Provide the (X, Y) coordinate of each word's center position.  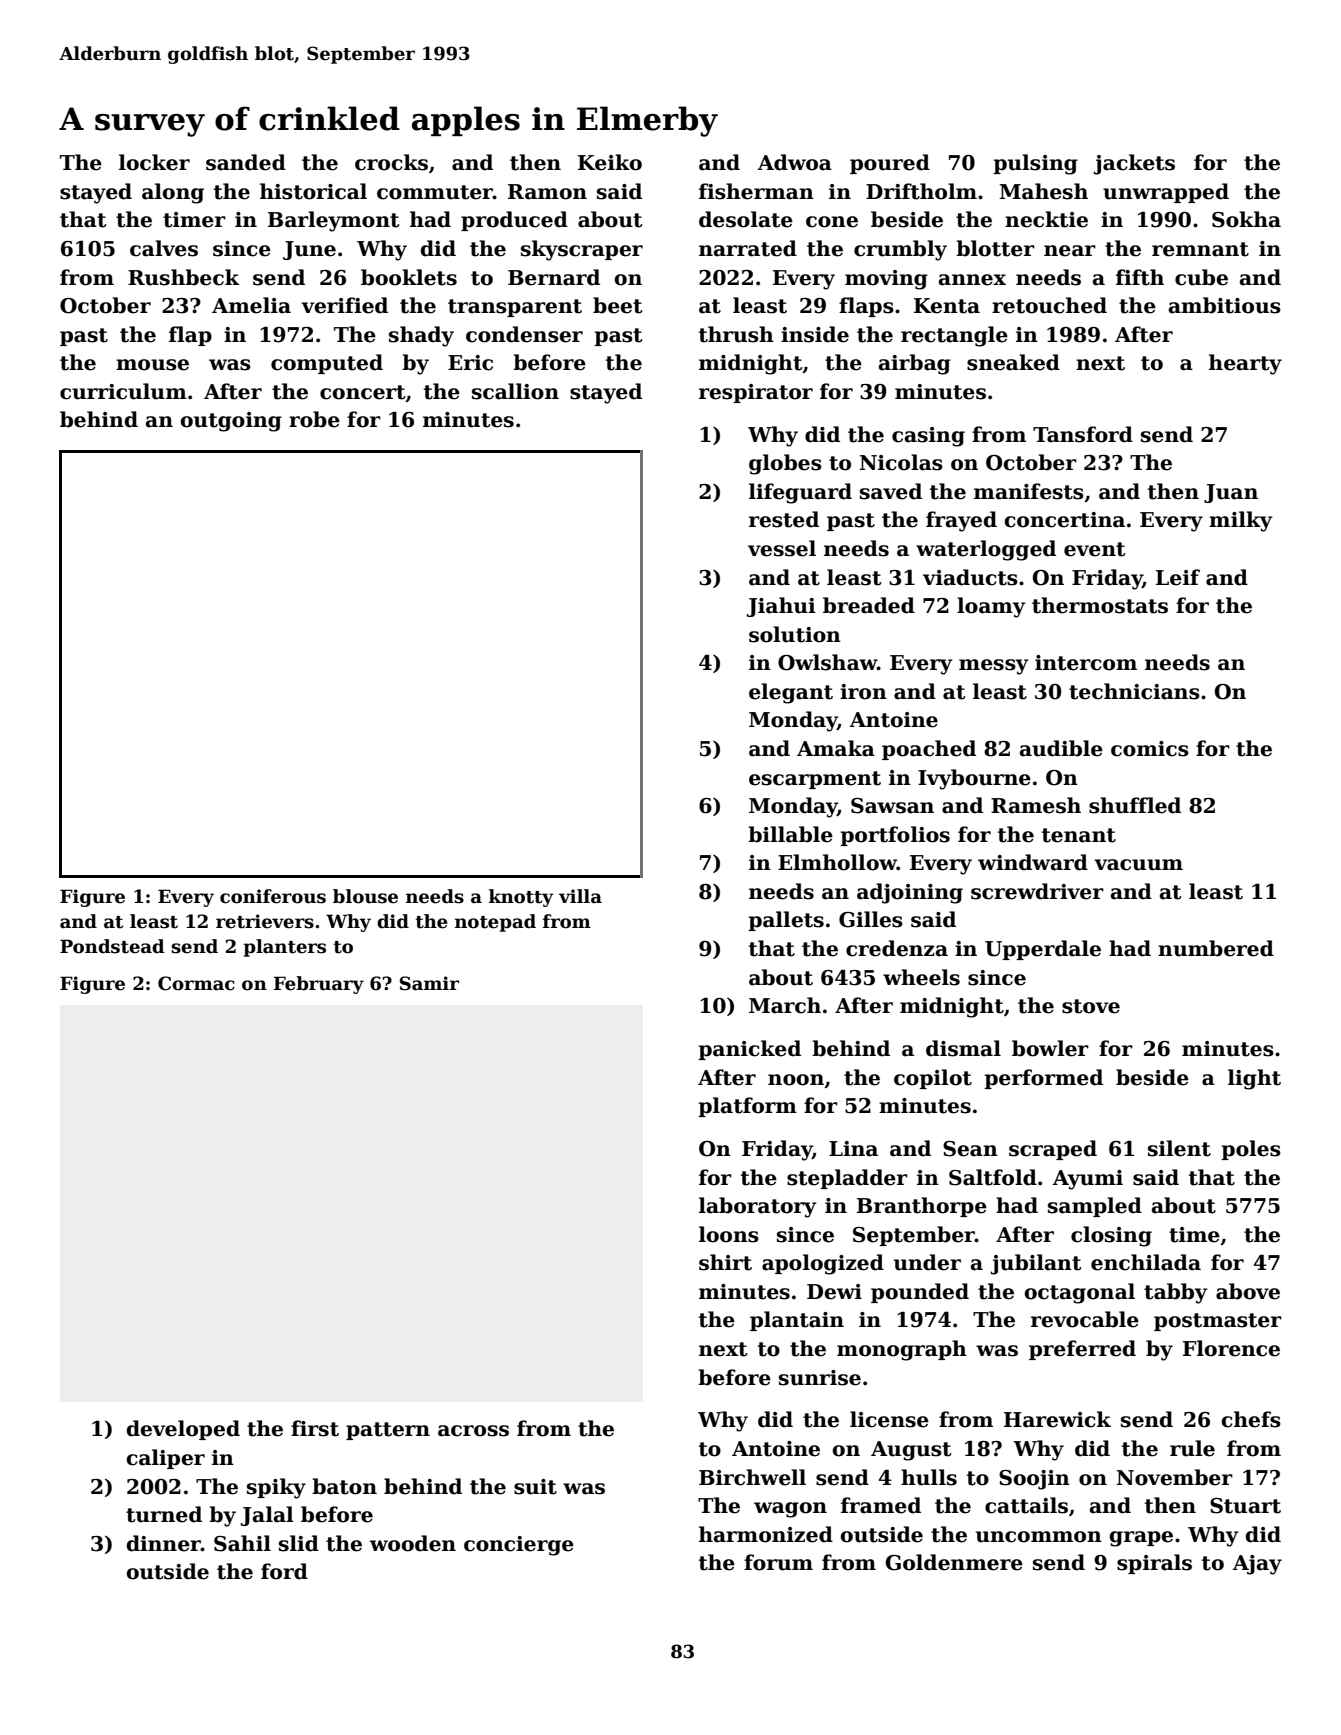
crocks (391, 162)
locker (154, 162)
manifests (1029, 491)
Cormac (196, 983)
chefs (1251, 1419)
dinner (163, 1543)
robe (314, 419)
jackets (1134, 164)
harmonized (766, 1534)
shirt (725, 1262)
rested (784, 519)
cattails (1026, 1505)
